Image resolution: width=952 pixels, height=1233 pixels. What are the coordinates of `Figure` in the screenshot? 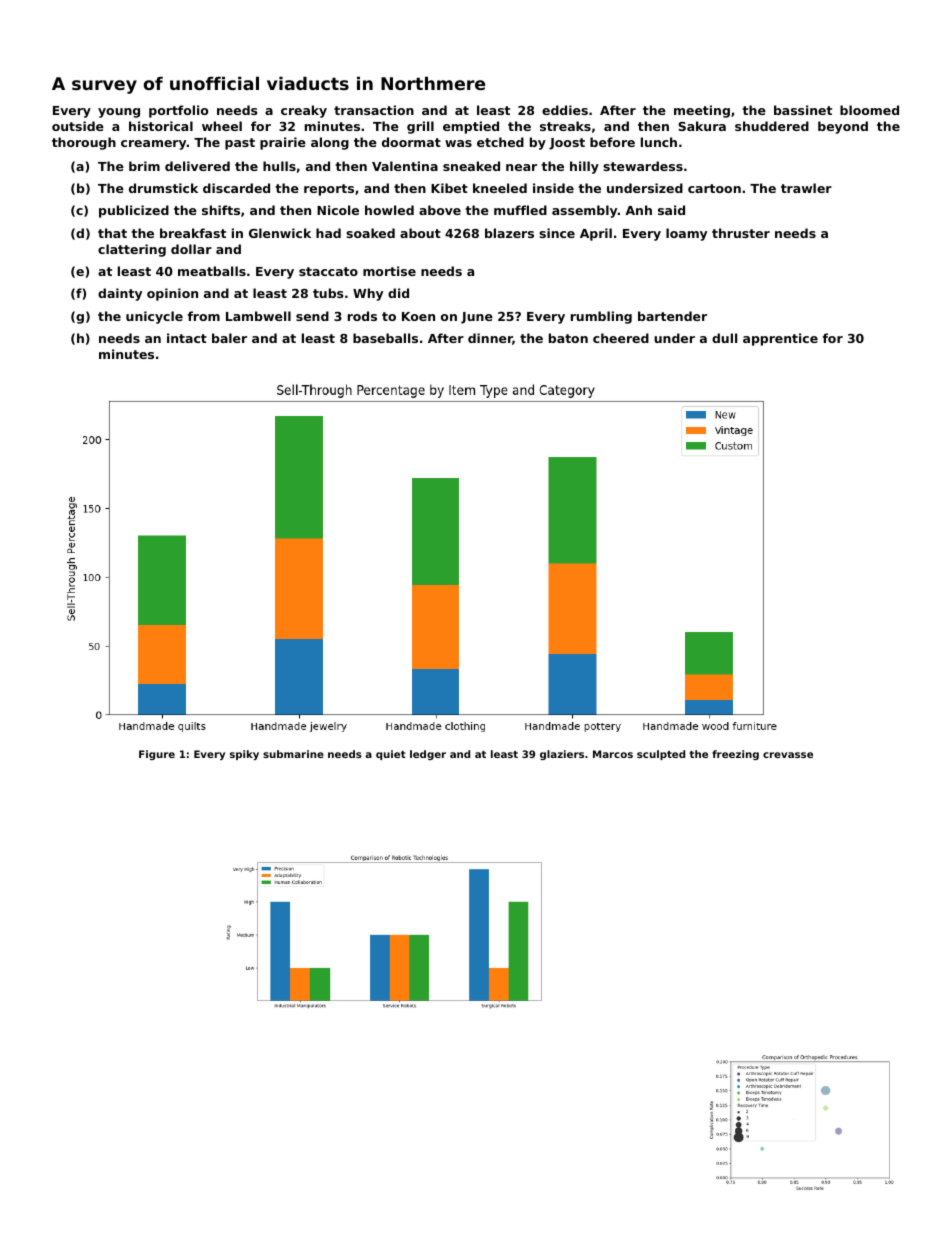 It's located at (157, 755).
